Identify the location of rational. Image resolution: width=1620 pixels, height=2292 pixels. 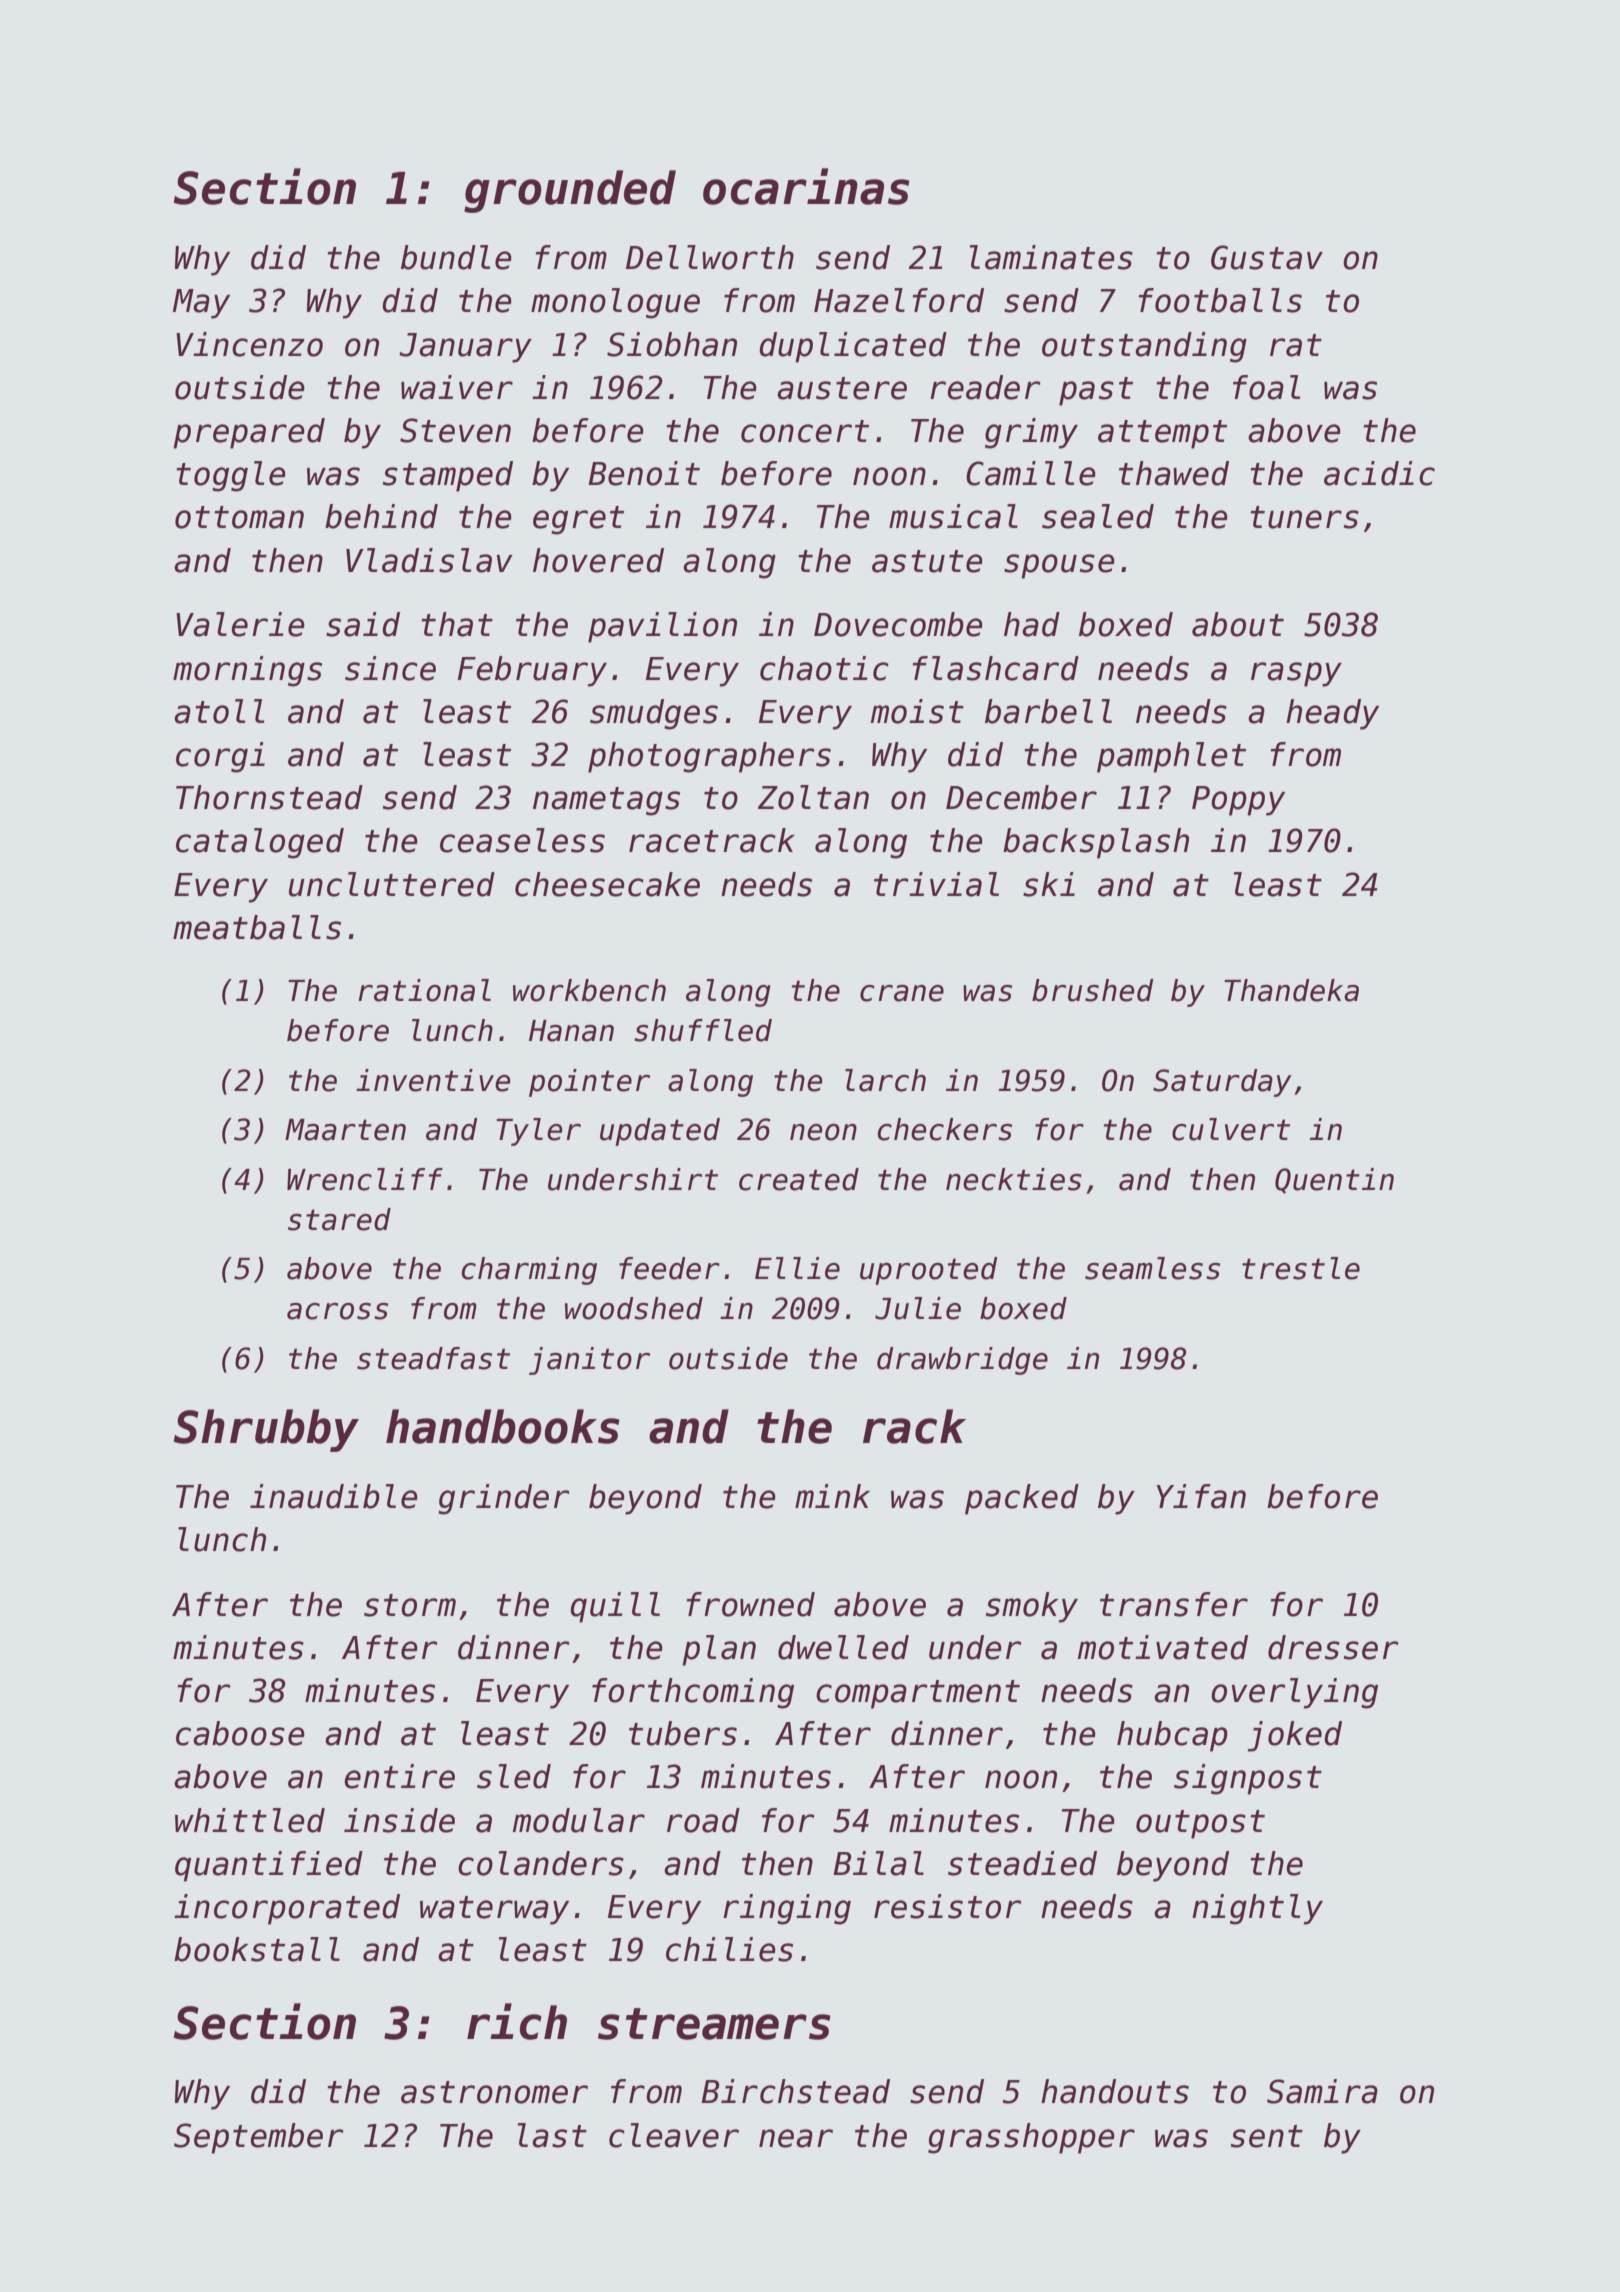
(424, 990).
